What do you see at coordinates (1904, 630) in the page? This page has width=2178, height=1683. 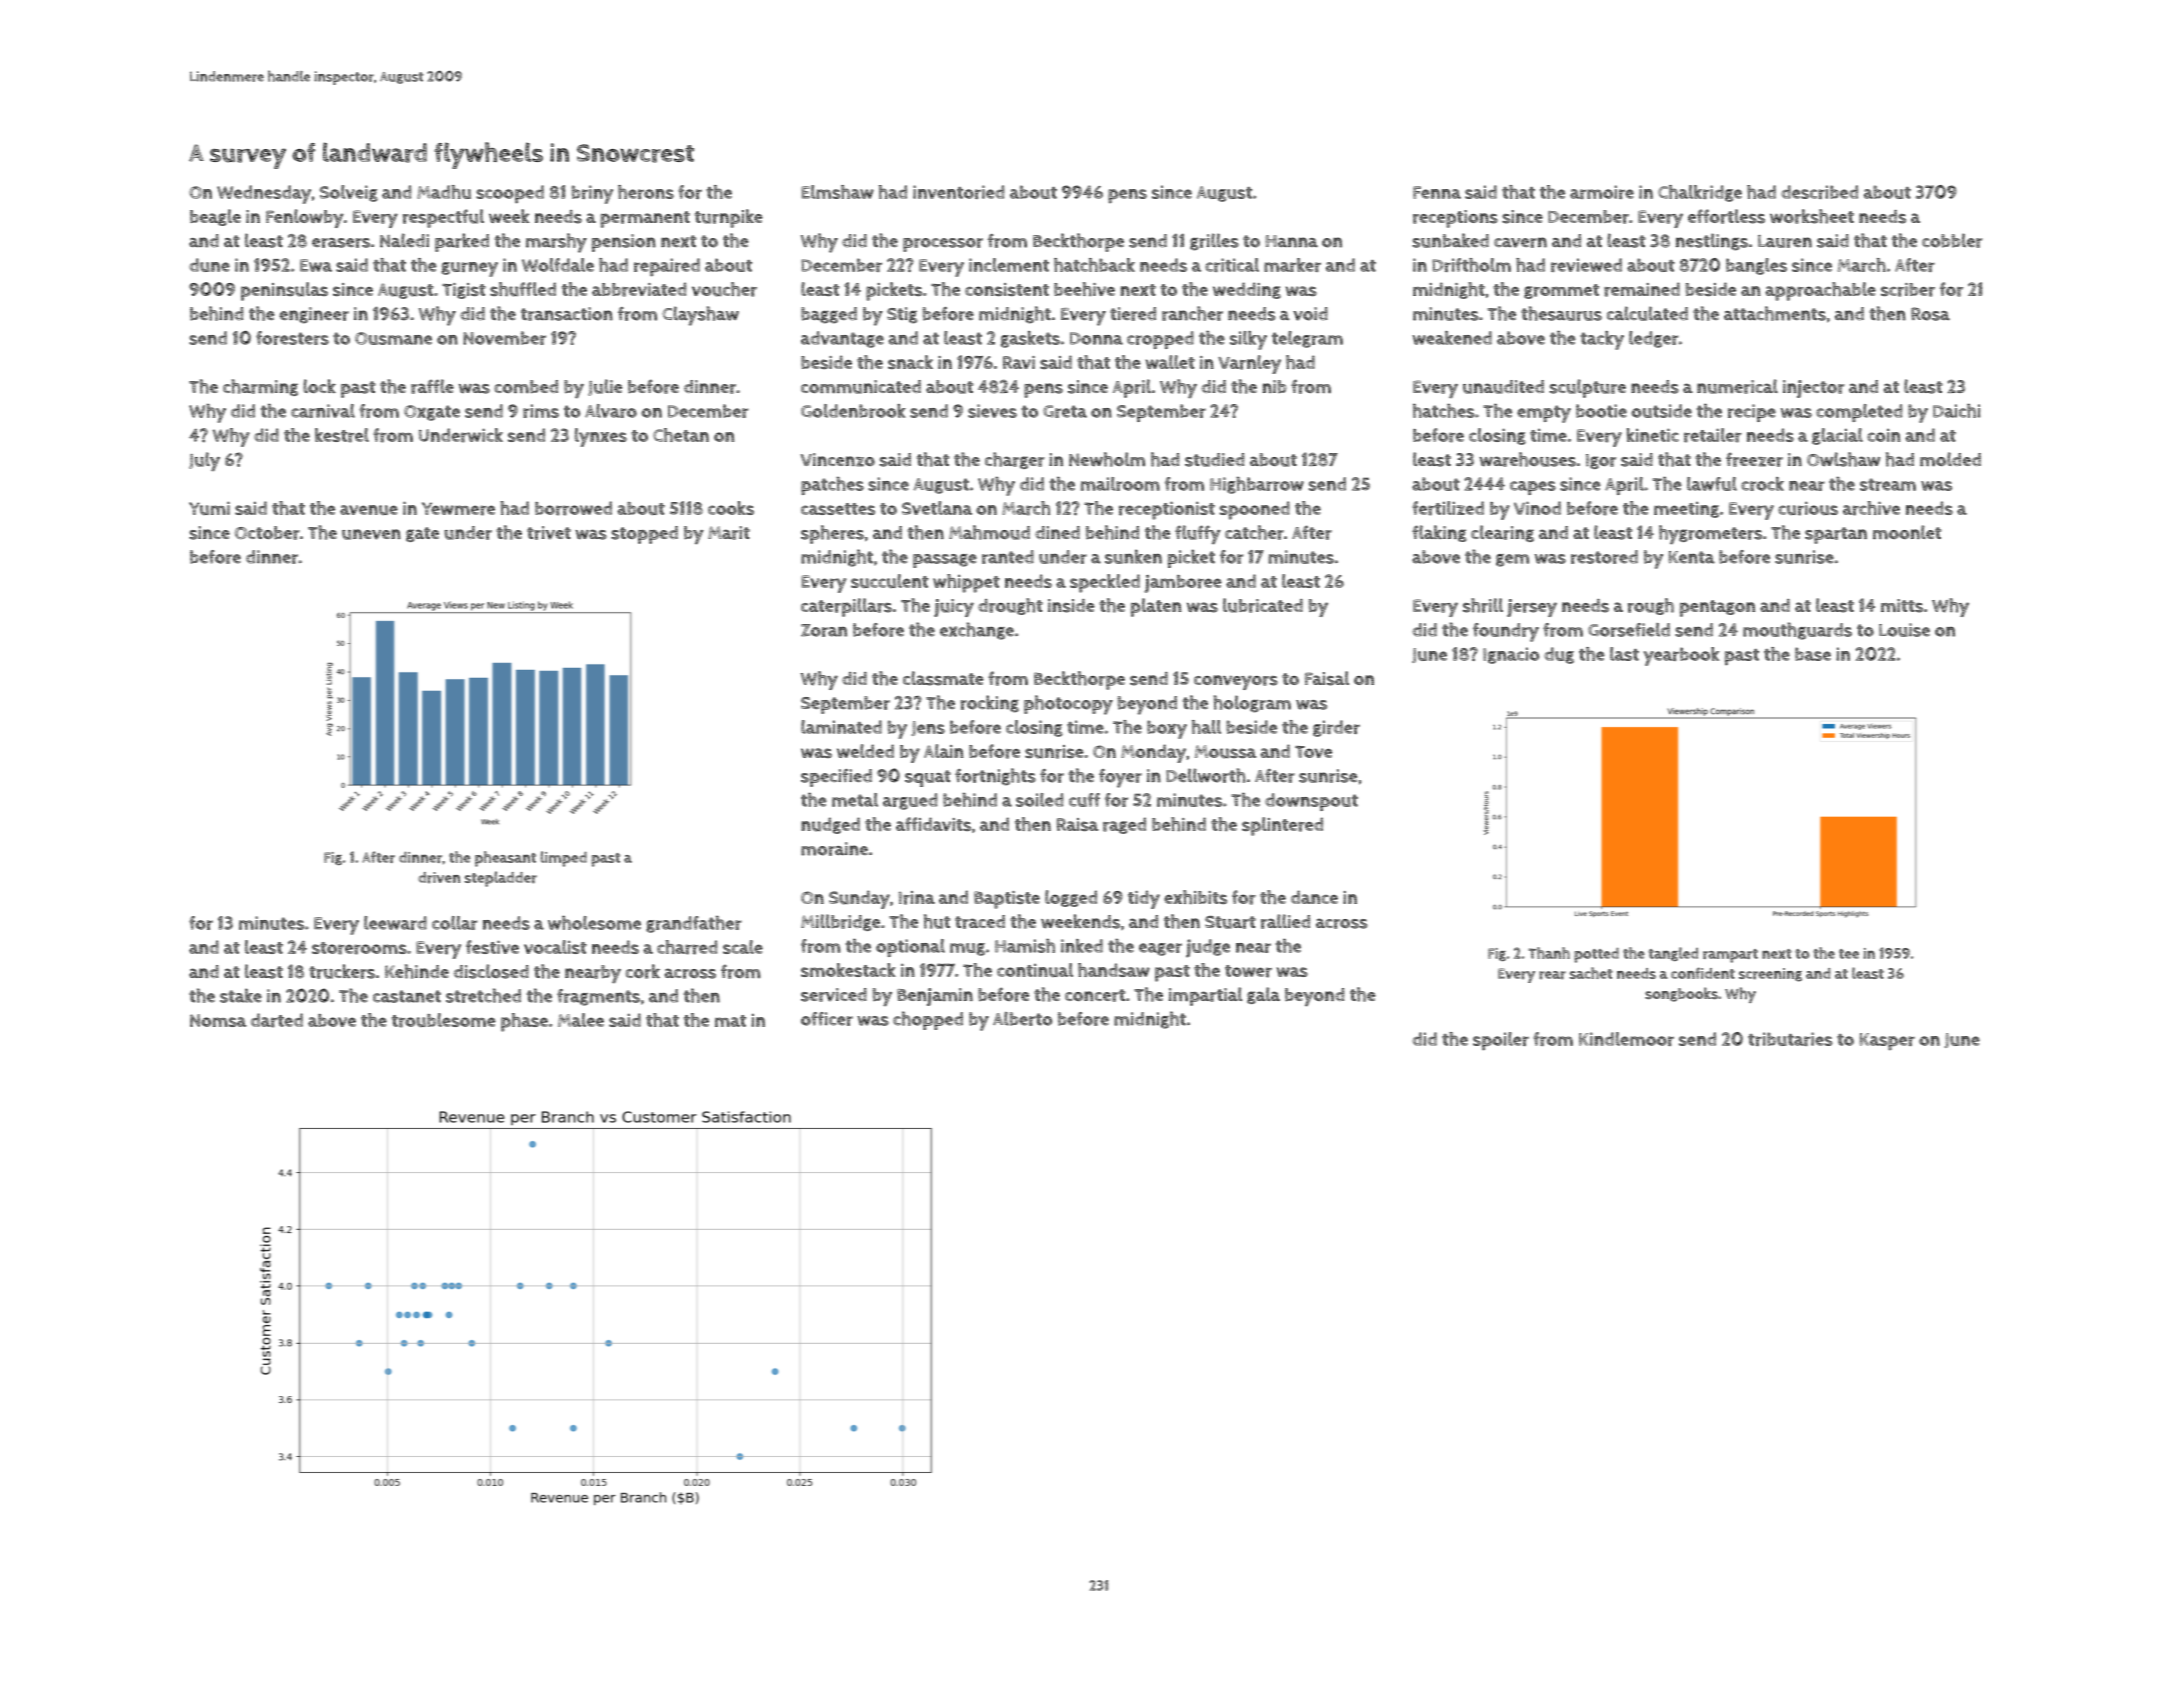 I see `Louise` at bounding box center [1904, 630].
